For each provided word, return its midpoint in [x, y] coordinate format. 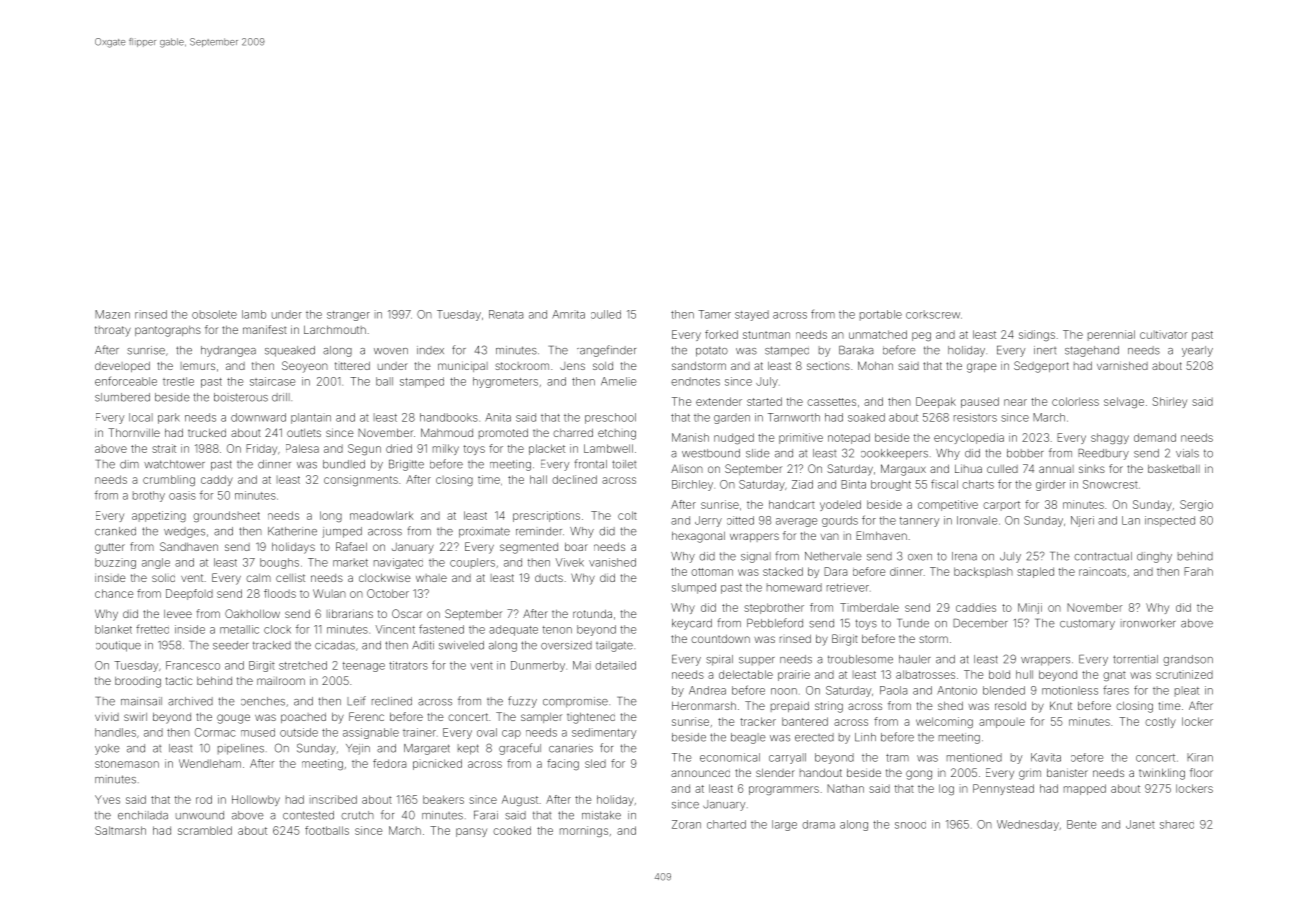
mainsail [141, 701]
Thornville [134, 432]
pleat [1187, 691]
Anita [498, 417]
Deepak [936, 402]
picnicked [437, 764]
